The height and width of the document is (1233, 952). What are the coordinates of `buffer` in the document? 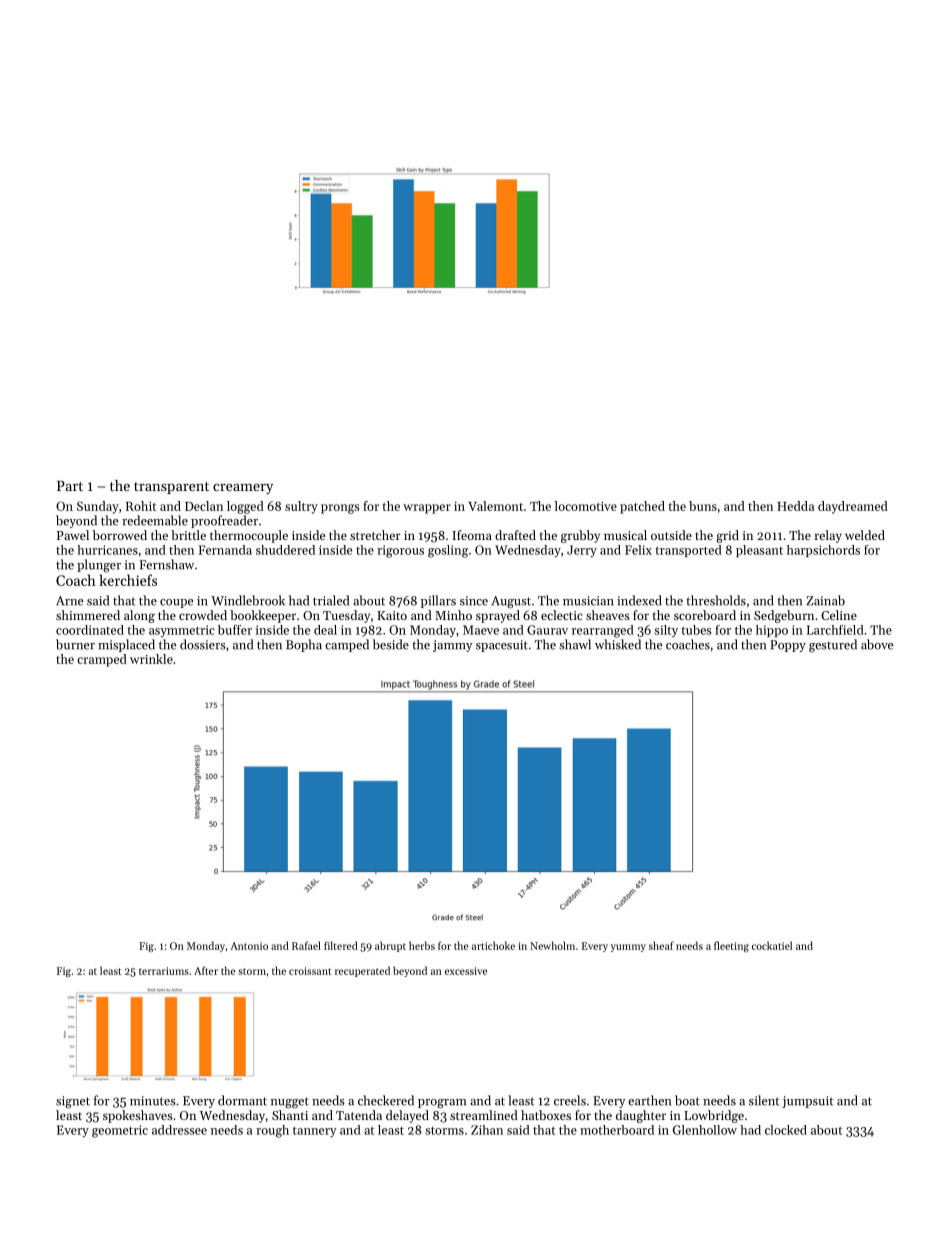 It's located at (235, 630).
